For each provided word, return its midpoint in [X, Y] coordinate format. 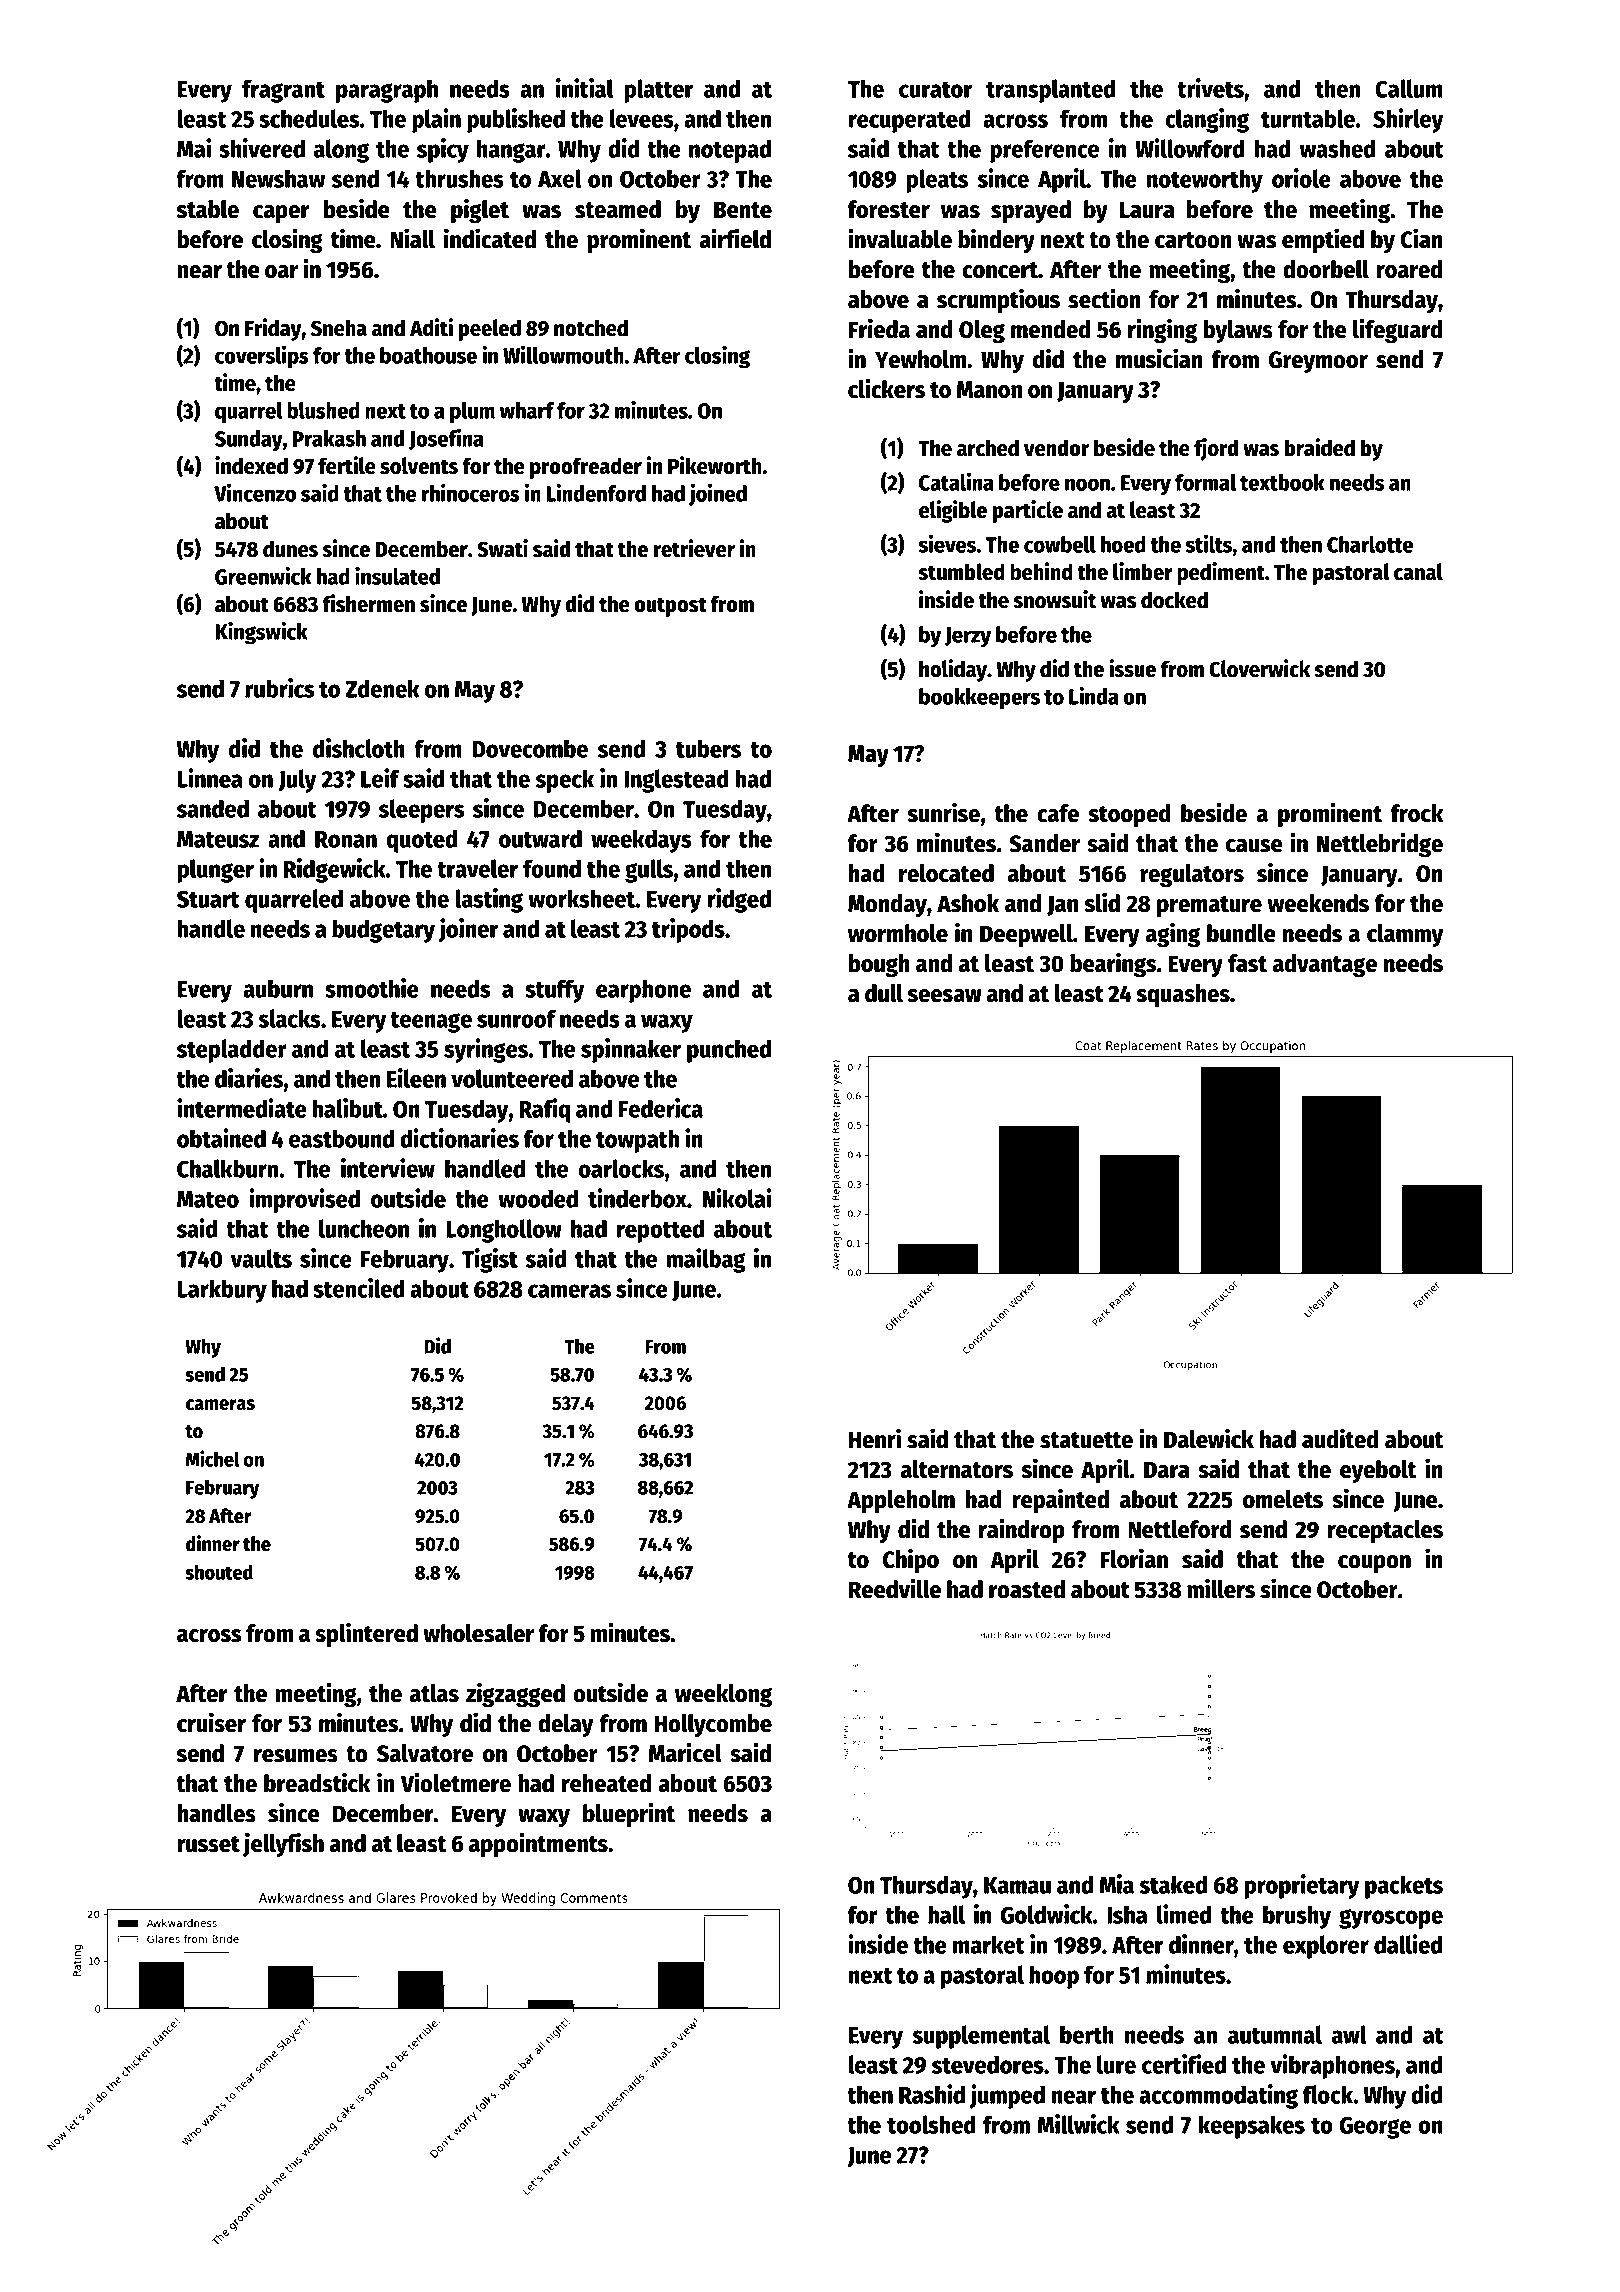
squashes [1183, 995]
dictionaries [459, 1138]
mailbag [706, 1260]
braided [1319, 447]
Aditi [431, 327]
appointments [538, 1844]
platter [659, 91]
